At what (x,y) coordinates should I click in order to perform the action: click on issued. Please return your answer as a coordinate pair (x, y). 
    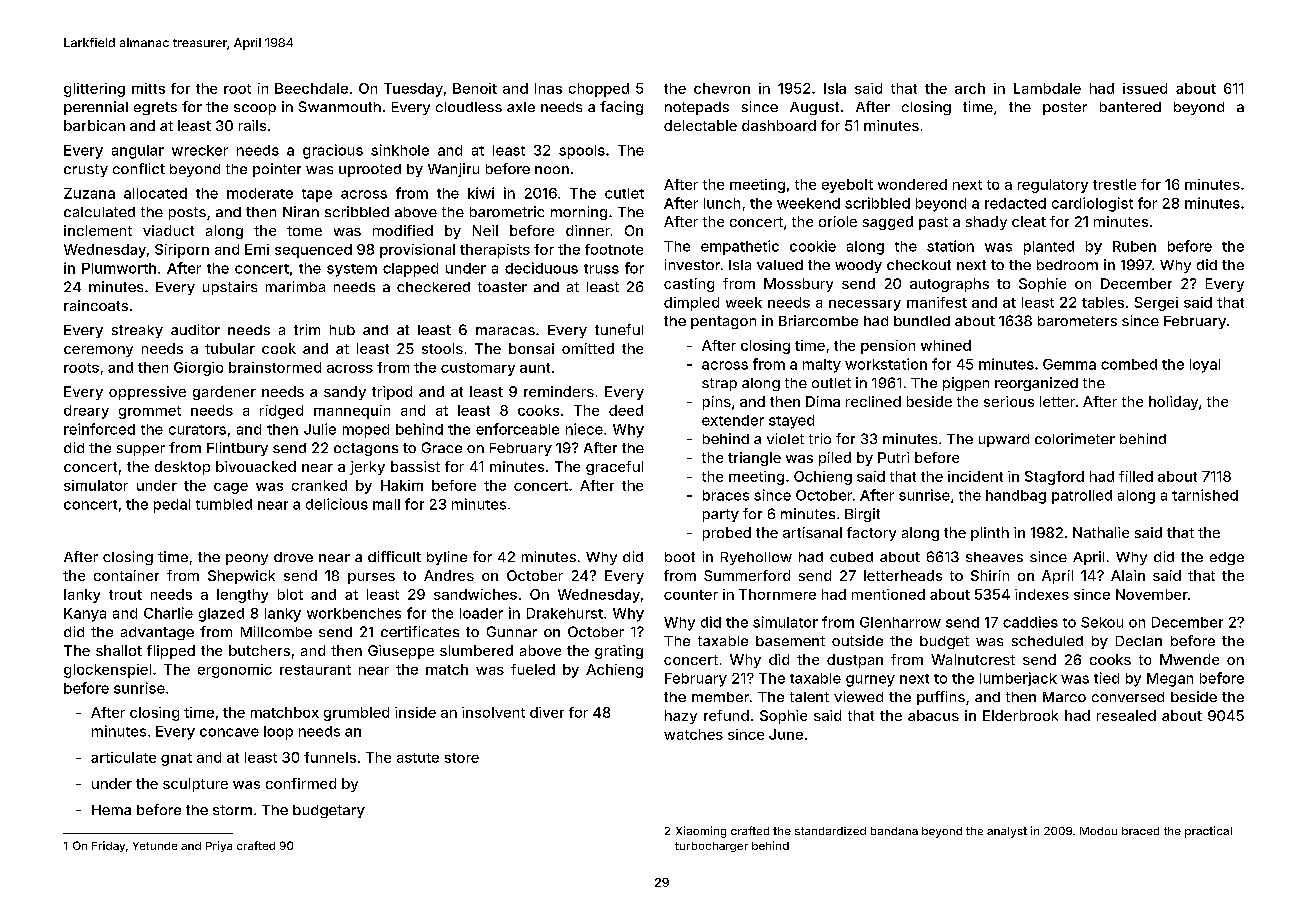
    Looking at the image, I should click on (1145, 88).
